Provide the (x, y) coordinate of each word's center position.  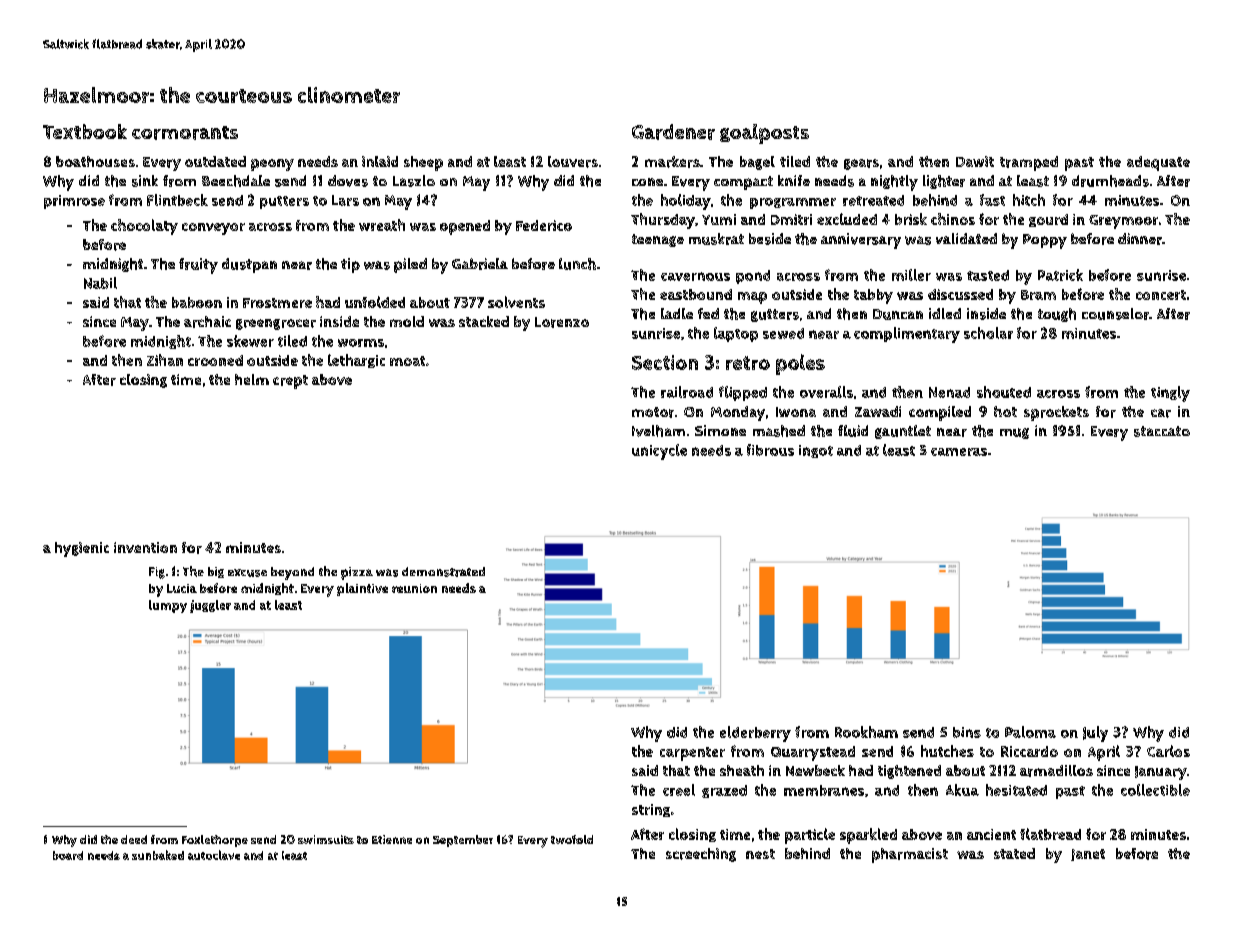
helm (252, 379)
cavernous (695, 276)
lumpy (168, 606)
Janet (1088, 855)
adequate (1158, 163)
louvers (573, 162)
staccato (1162, 431)
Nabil (100, 283)
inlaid (380, 161)
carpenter (692, 754)
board (68, 855)
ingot (816, 451)
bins (967, 732)
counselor (1115, 314)
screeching (701, 855)
